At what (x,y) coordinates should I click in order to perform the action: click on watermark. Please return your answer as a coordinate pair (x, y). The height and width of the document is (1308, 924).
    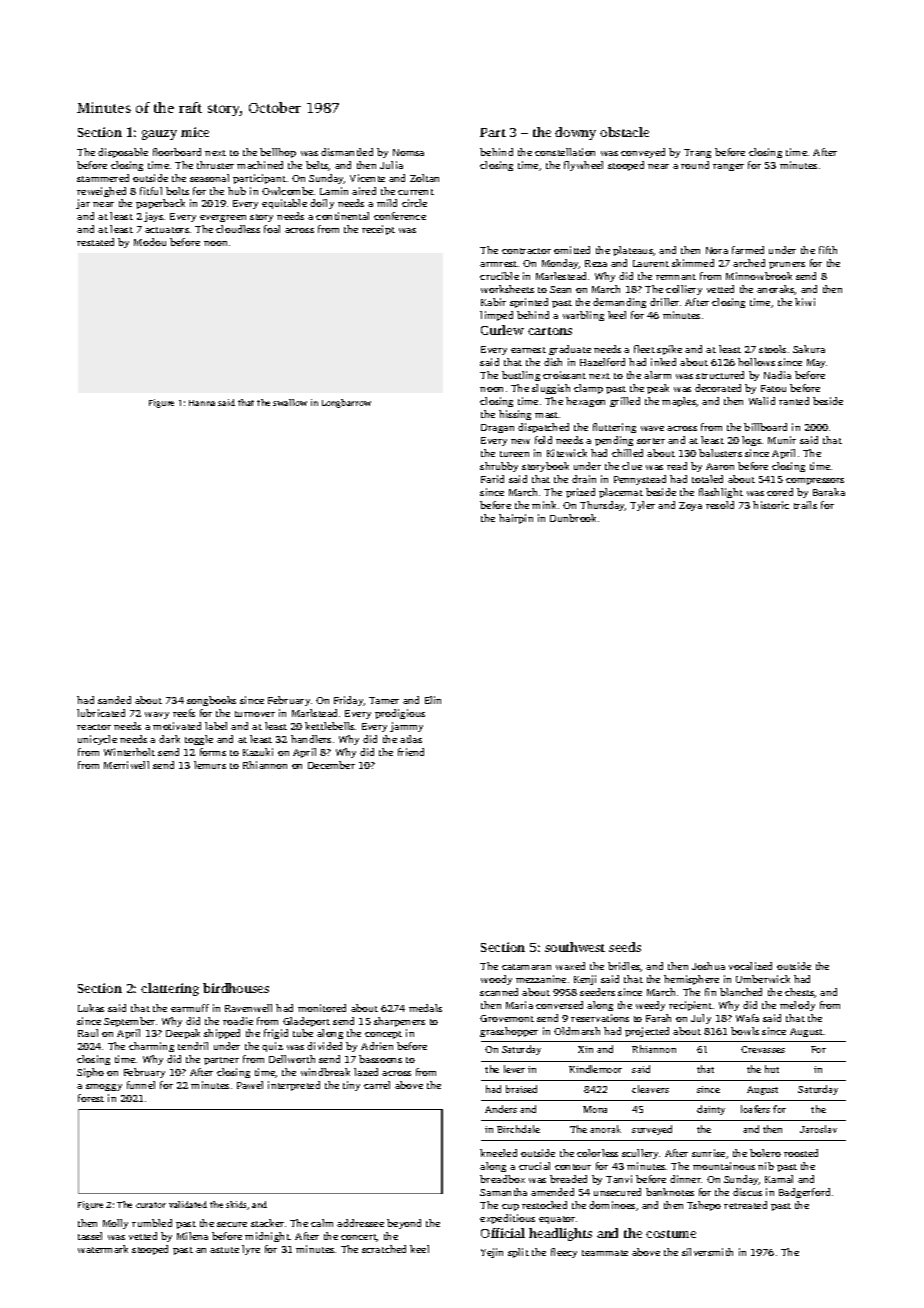
    Looking at the image, I should click on (103, 1249).
